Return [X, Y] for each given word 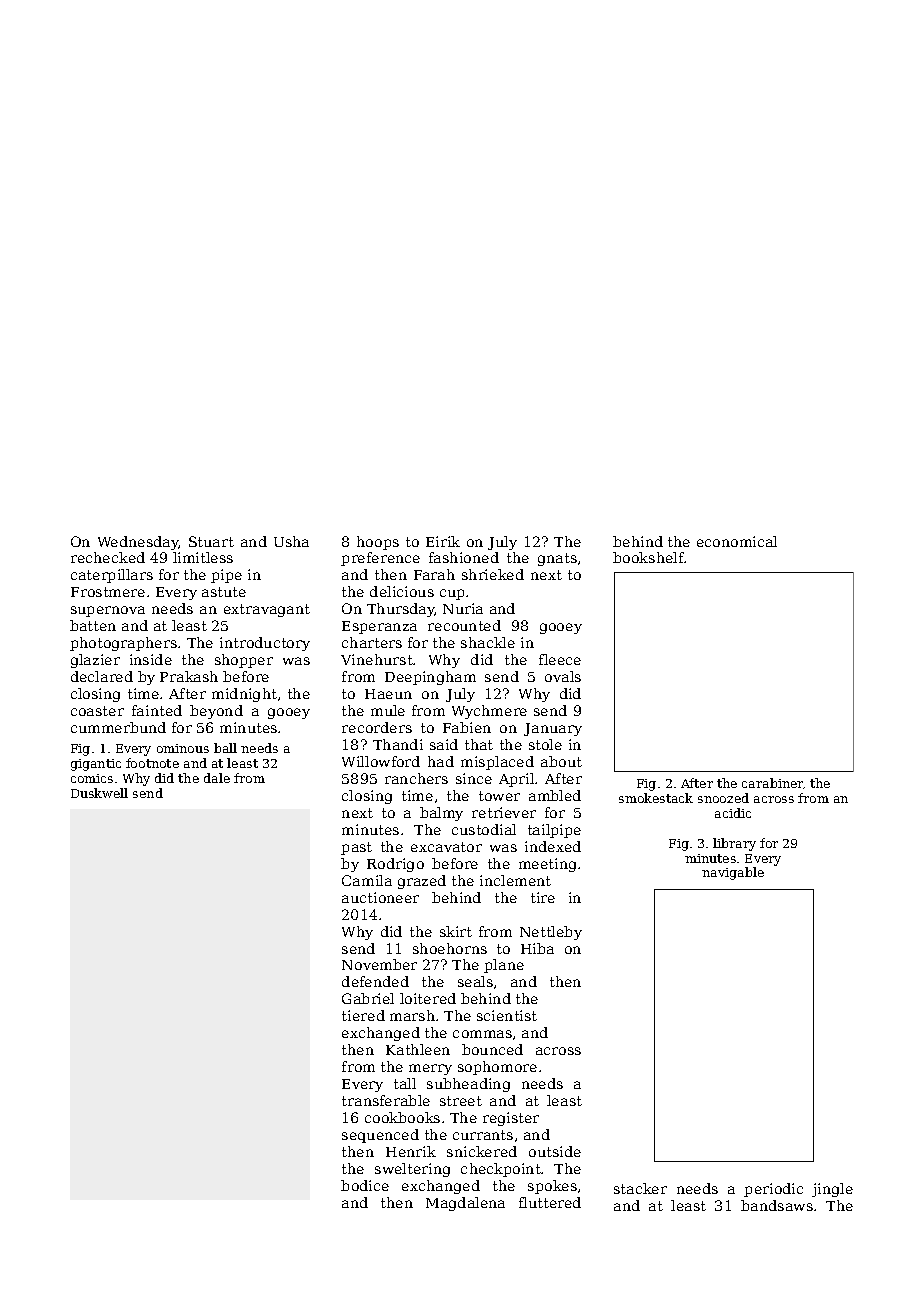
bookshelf [649, 557]
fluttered [550, 1202]
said [444, 744]
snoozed [723, 798]
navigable [733, 873]
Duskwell [99, 793]
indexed [553, 846]
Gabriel [368, 998]
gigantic [96, 765]
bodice [365, 1185]
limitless [203, 557]
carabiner [772, 783]
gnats [557, 559]
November [379, 964]
